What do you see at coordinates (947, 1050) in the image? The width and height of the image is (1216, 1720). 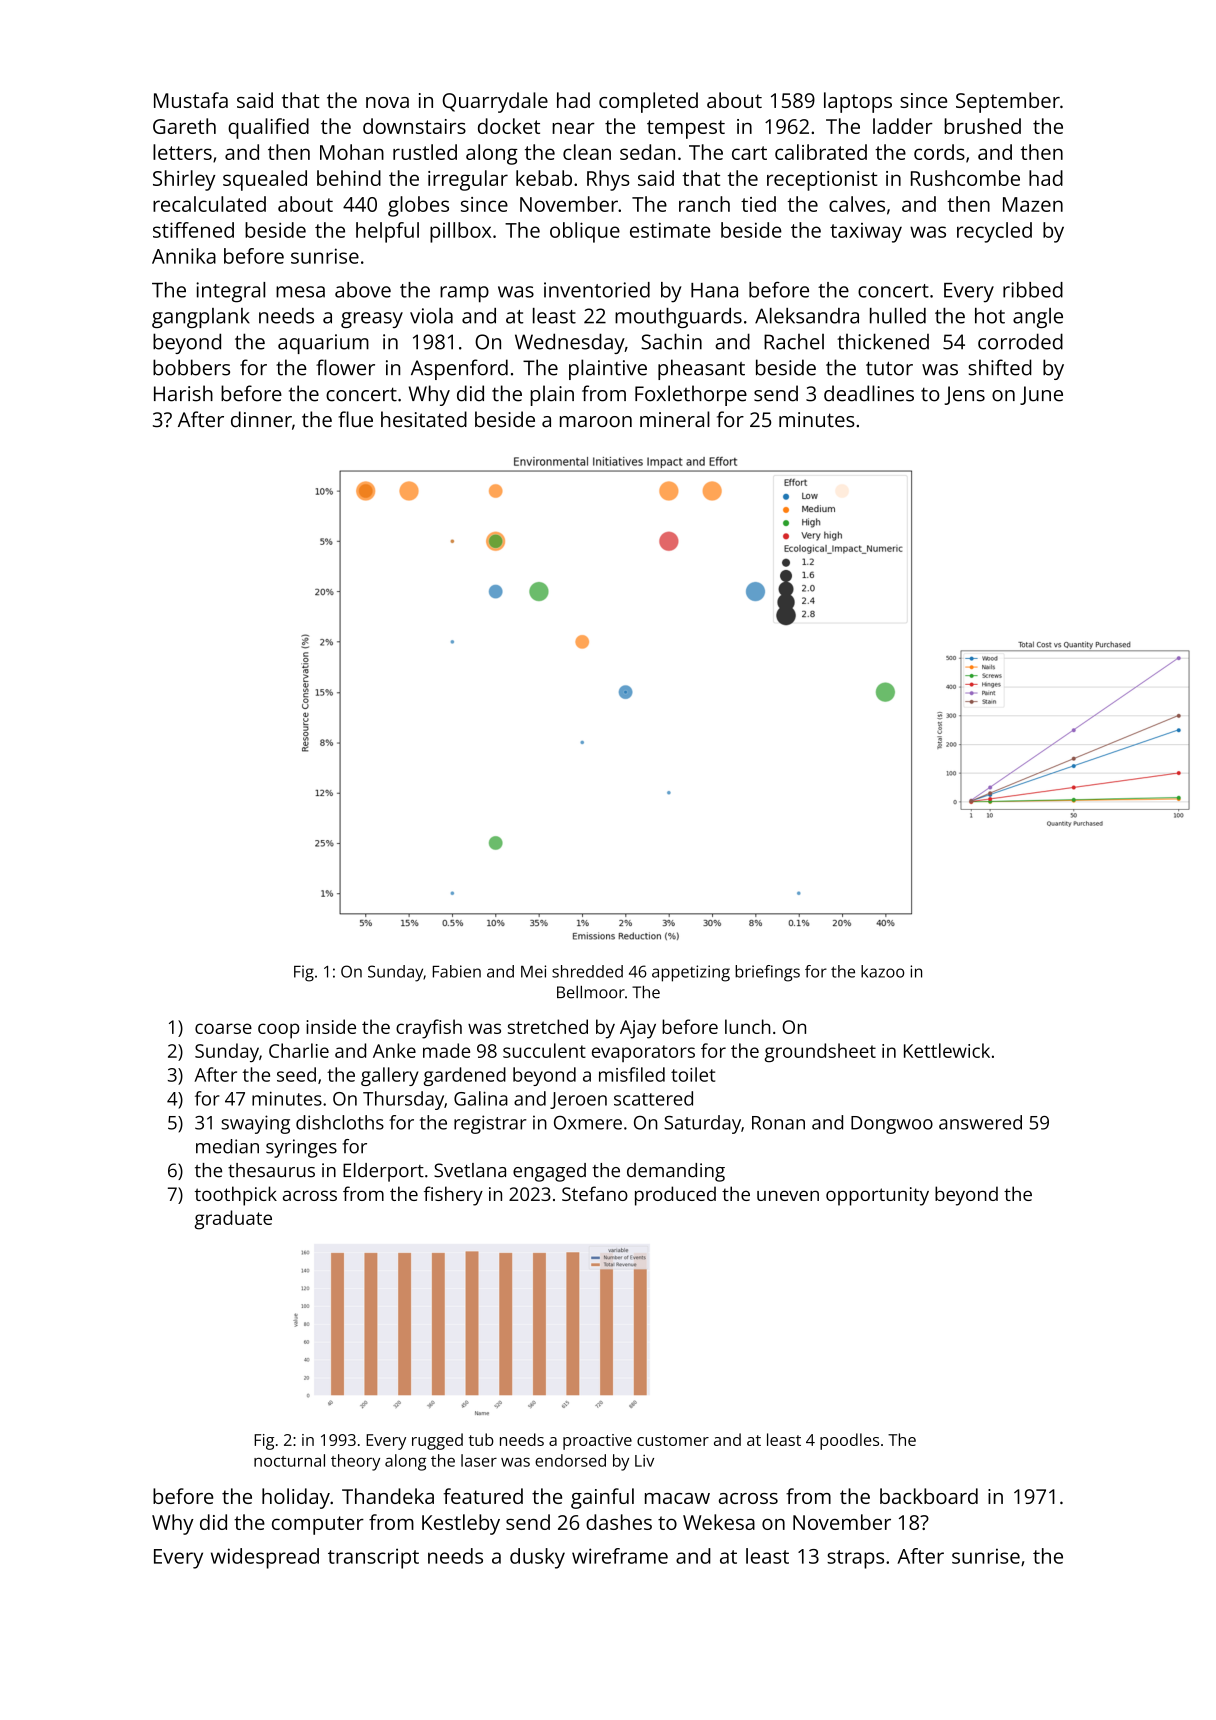 I see `Kettlewick` at bounding box center [947, 1050].
